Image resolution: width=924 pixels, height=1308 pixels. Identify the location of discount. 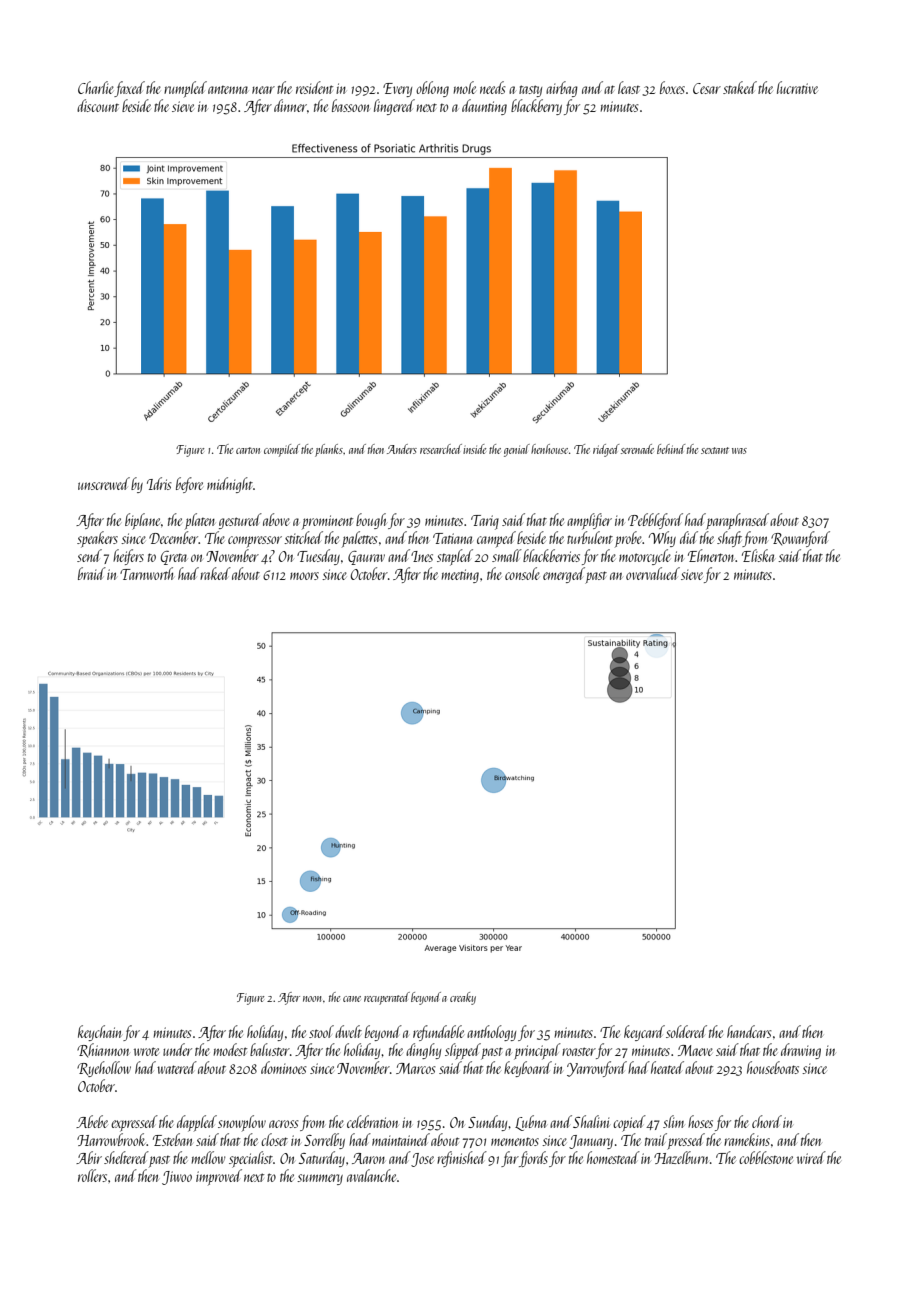
(98, 105).
